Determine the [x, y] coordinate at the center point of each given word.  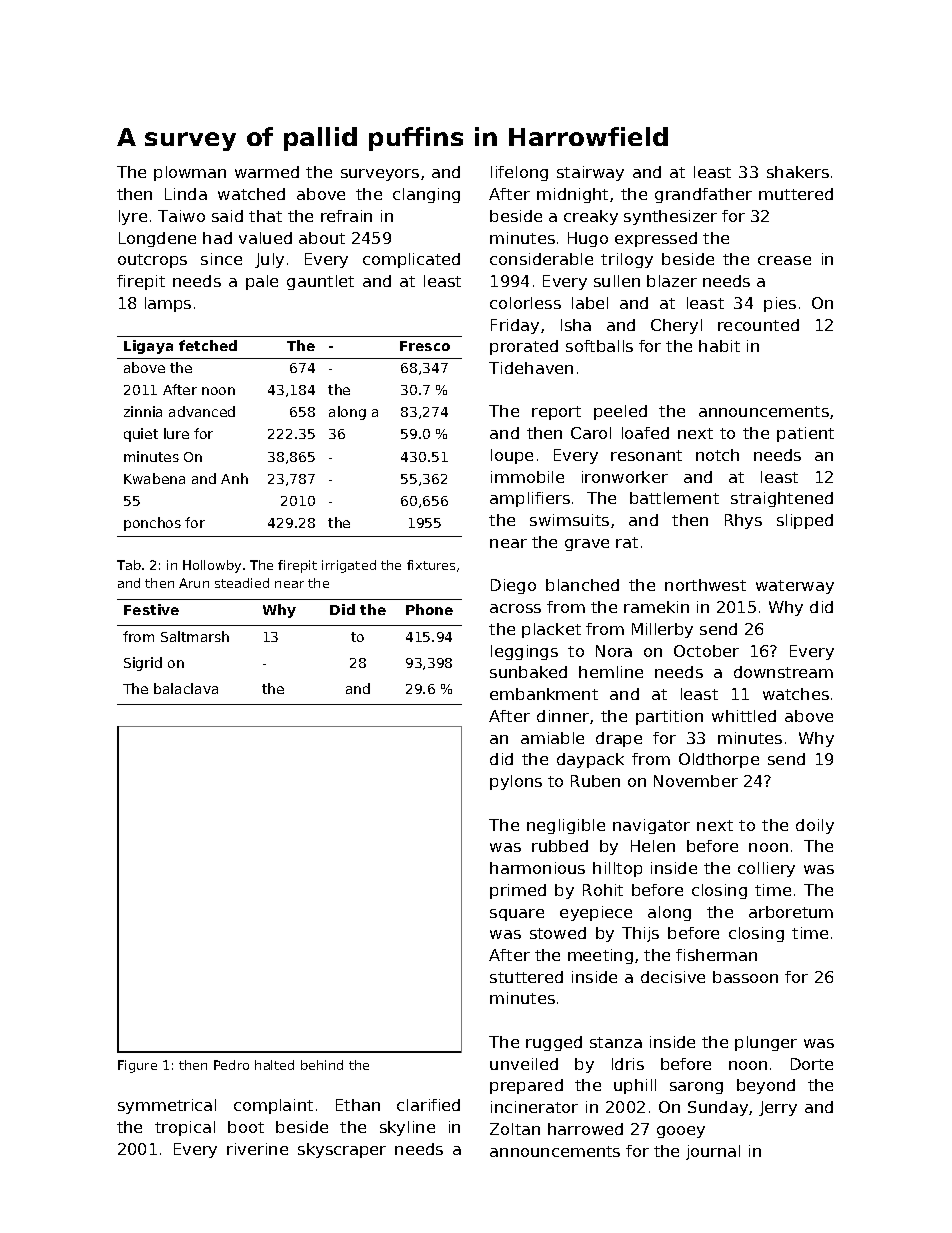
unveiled [524, 1064]
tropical [185, 1128]
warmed [267, 172]
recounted [758, 325]
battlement [674, 498]
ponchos [152, 524]
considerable [541, 259]
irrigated [349, 566]
